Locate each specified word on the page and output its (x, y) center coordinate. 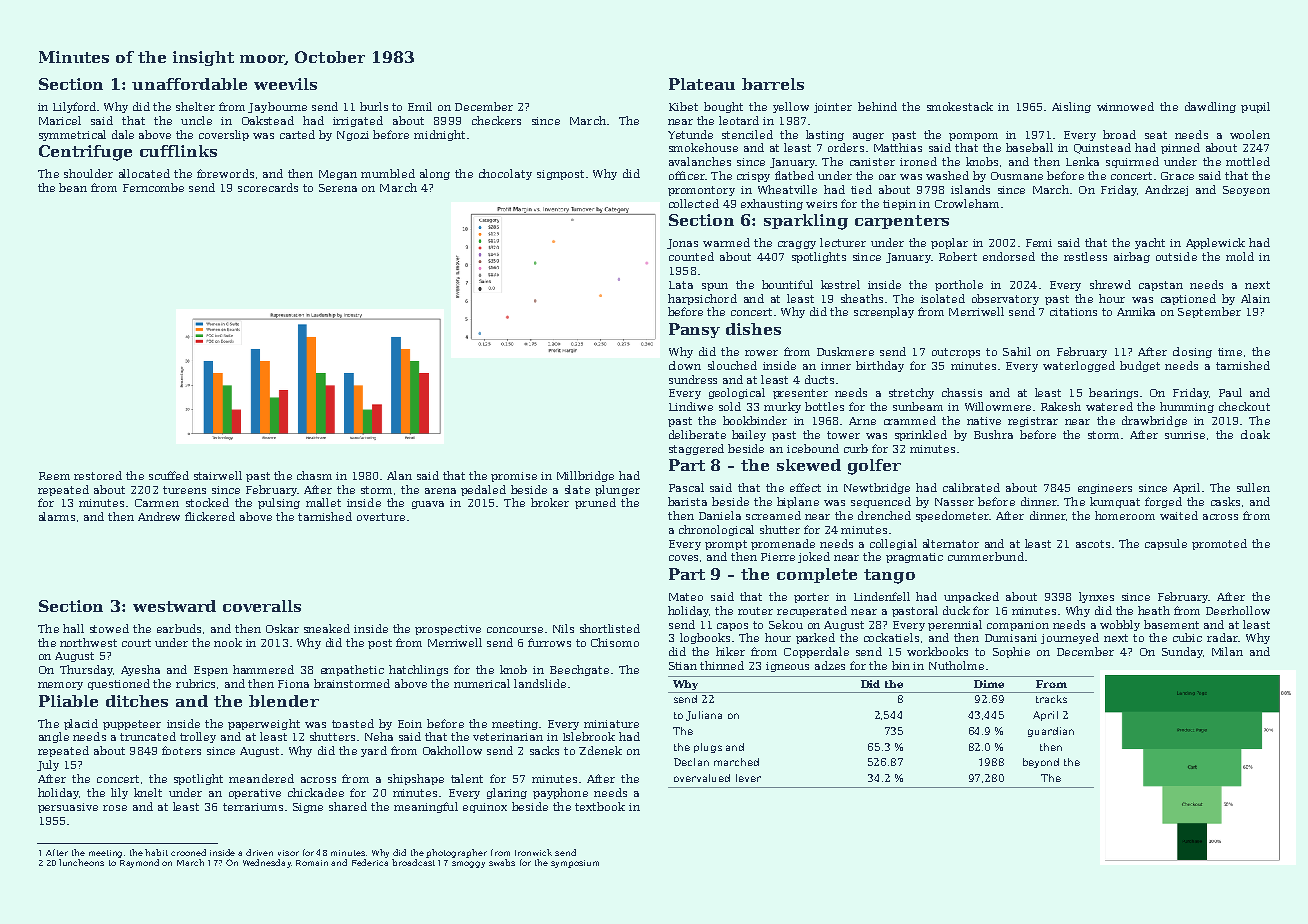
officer (687, 175)
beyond (1041, 763)
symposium (575, 864)
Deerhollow (1238, 610)
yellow (791, 107)
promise (514, 477)
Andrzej (1166, 190)
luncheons (81, 862)
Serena (338, 188)
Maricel (60, 120)
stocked (207, 502)
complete (817, 575)
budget (1140, 366)
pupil (1255, 107)
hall (73, 628)
